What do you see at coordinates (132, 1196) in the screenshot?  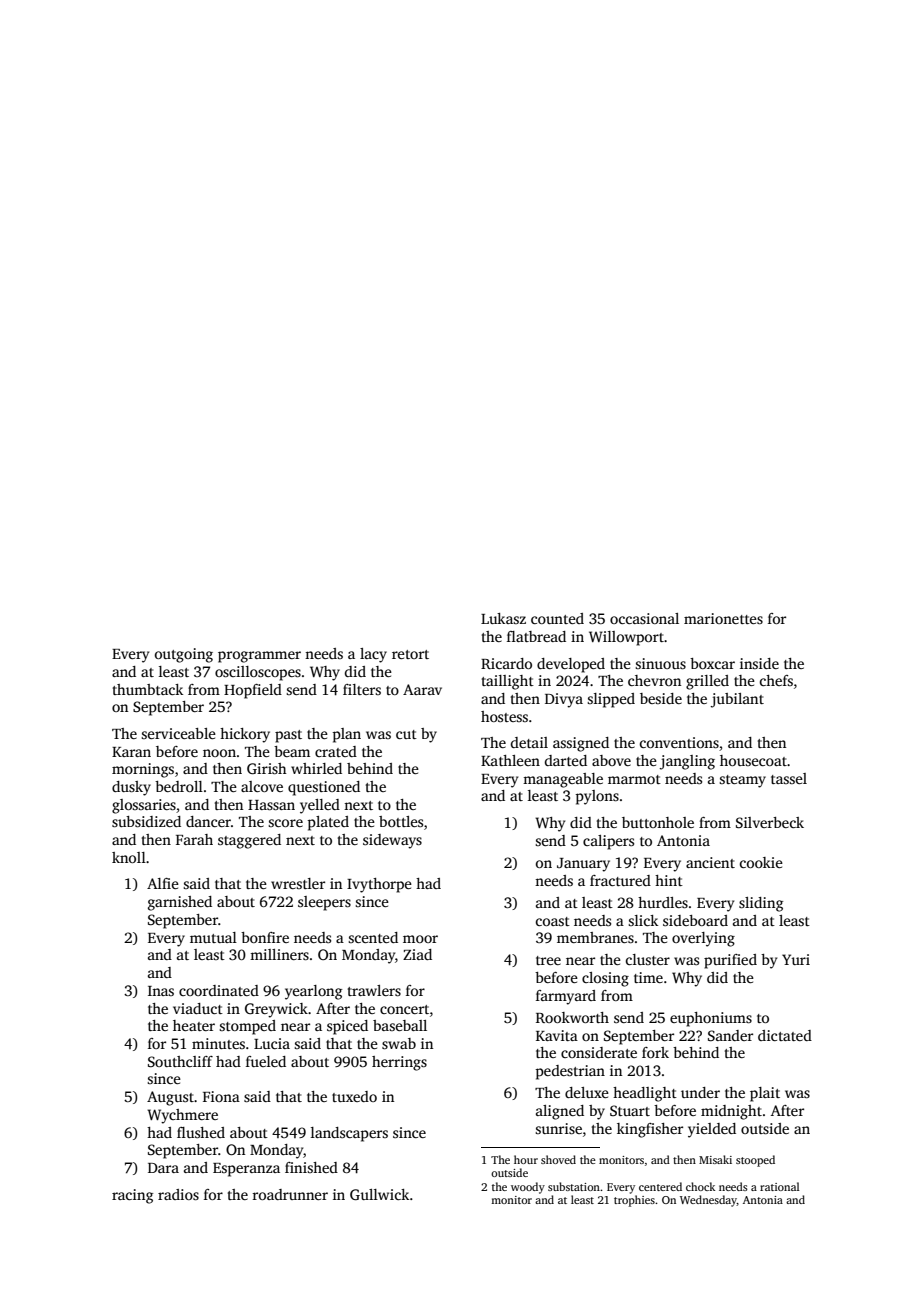 I see `racing` at bounding box center [132, 1196].
